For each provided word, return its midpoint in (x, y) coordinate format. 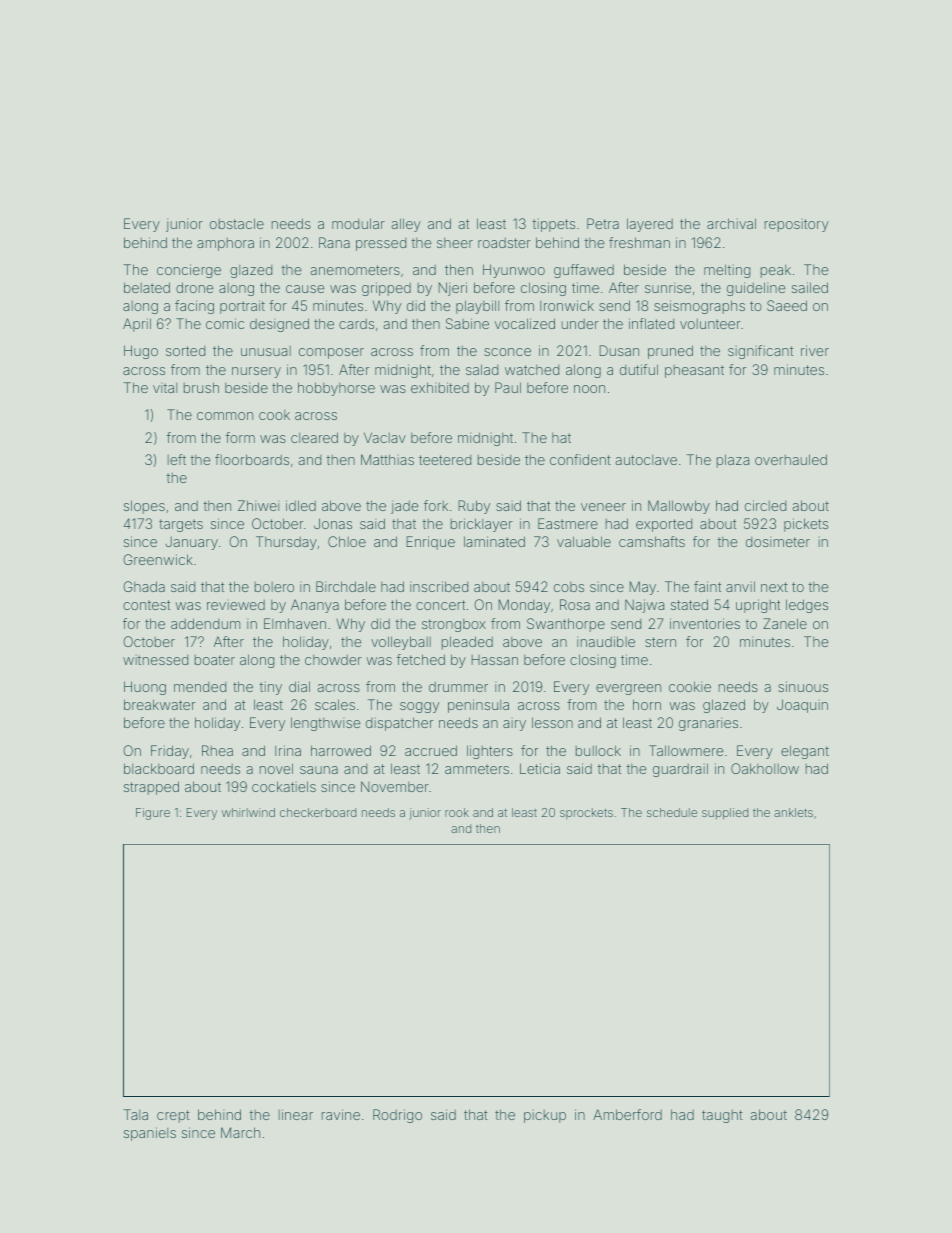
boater (215, 660)
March (240, 1132)
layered (650, 225)
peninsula (478, 706)
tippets (554, 225)
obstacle (237, 223)
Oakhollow (765, 768)
